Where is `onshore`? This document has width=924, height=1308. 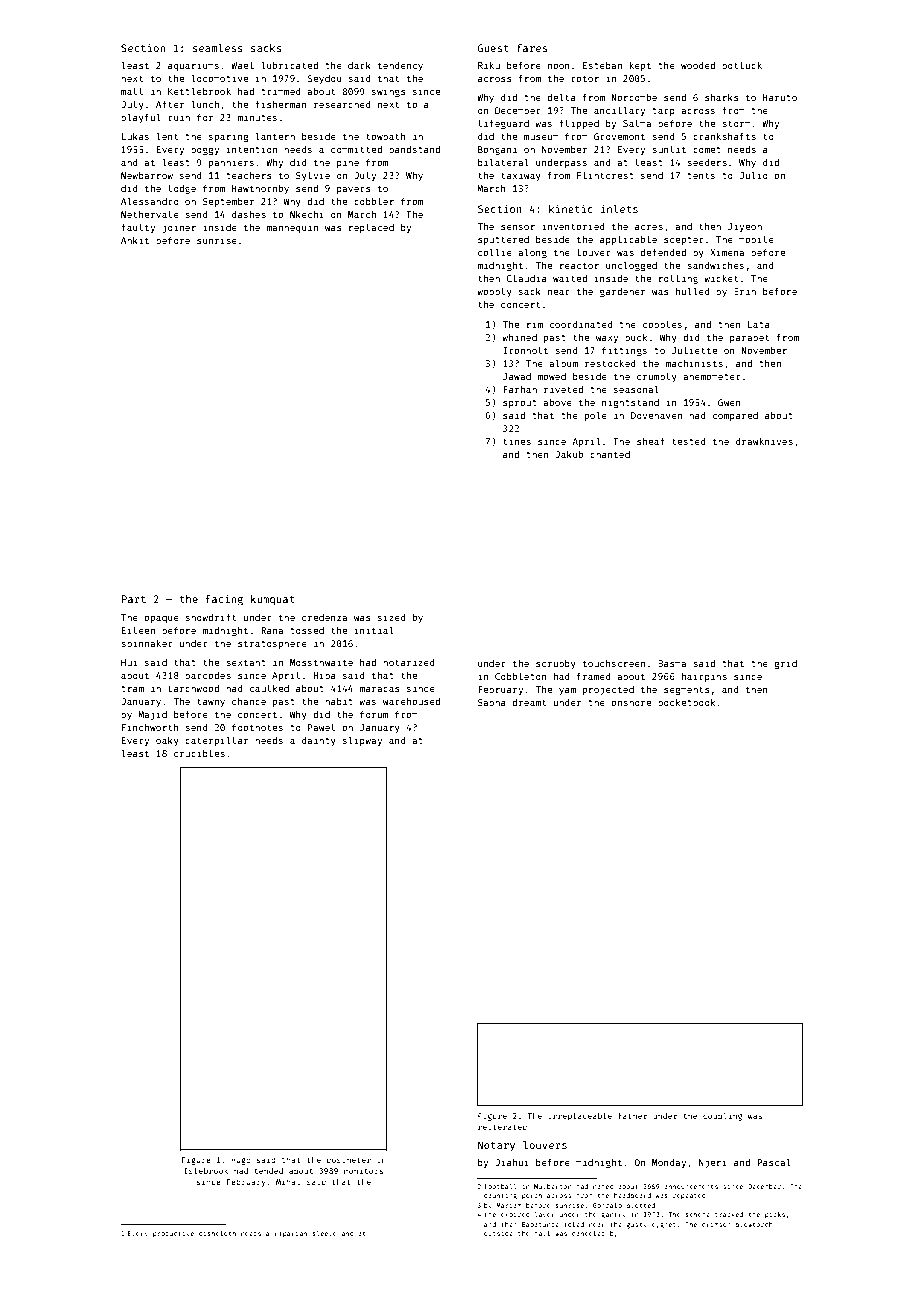 onshore is located at coordinates (631, 702).
